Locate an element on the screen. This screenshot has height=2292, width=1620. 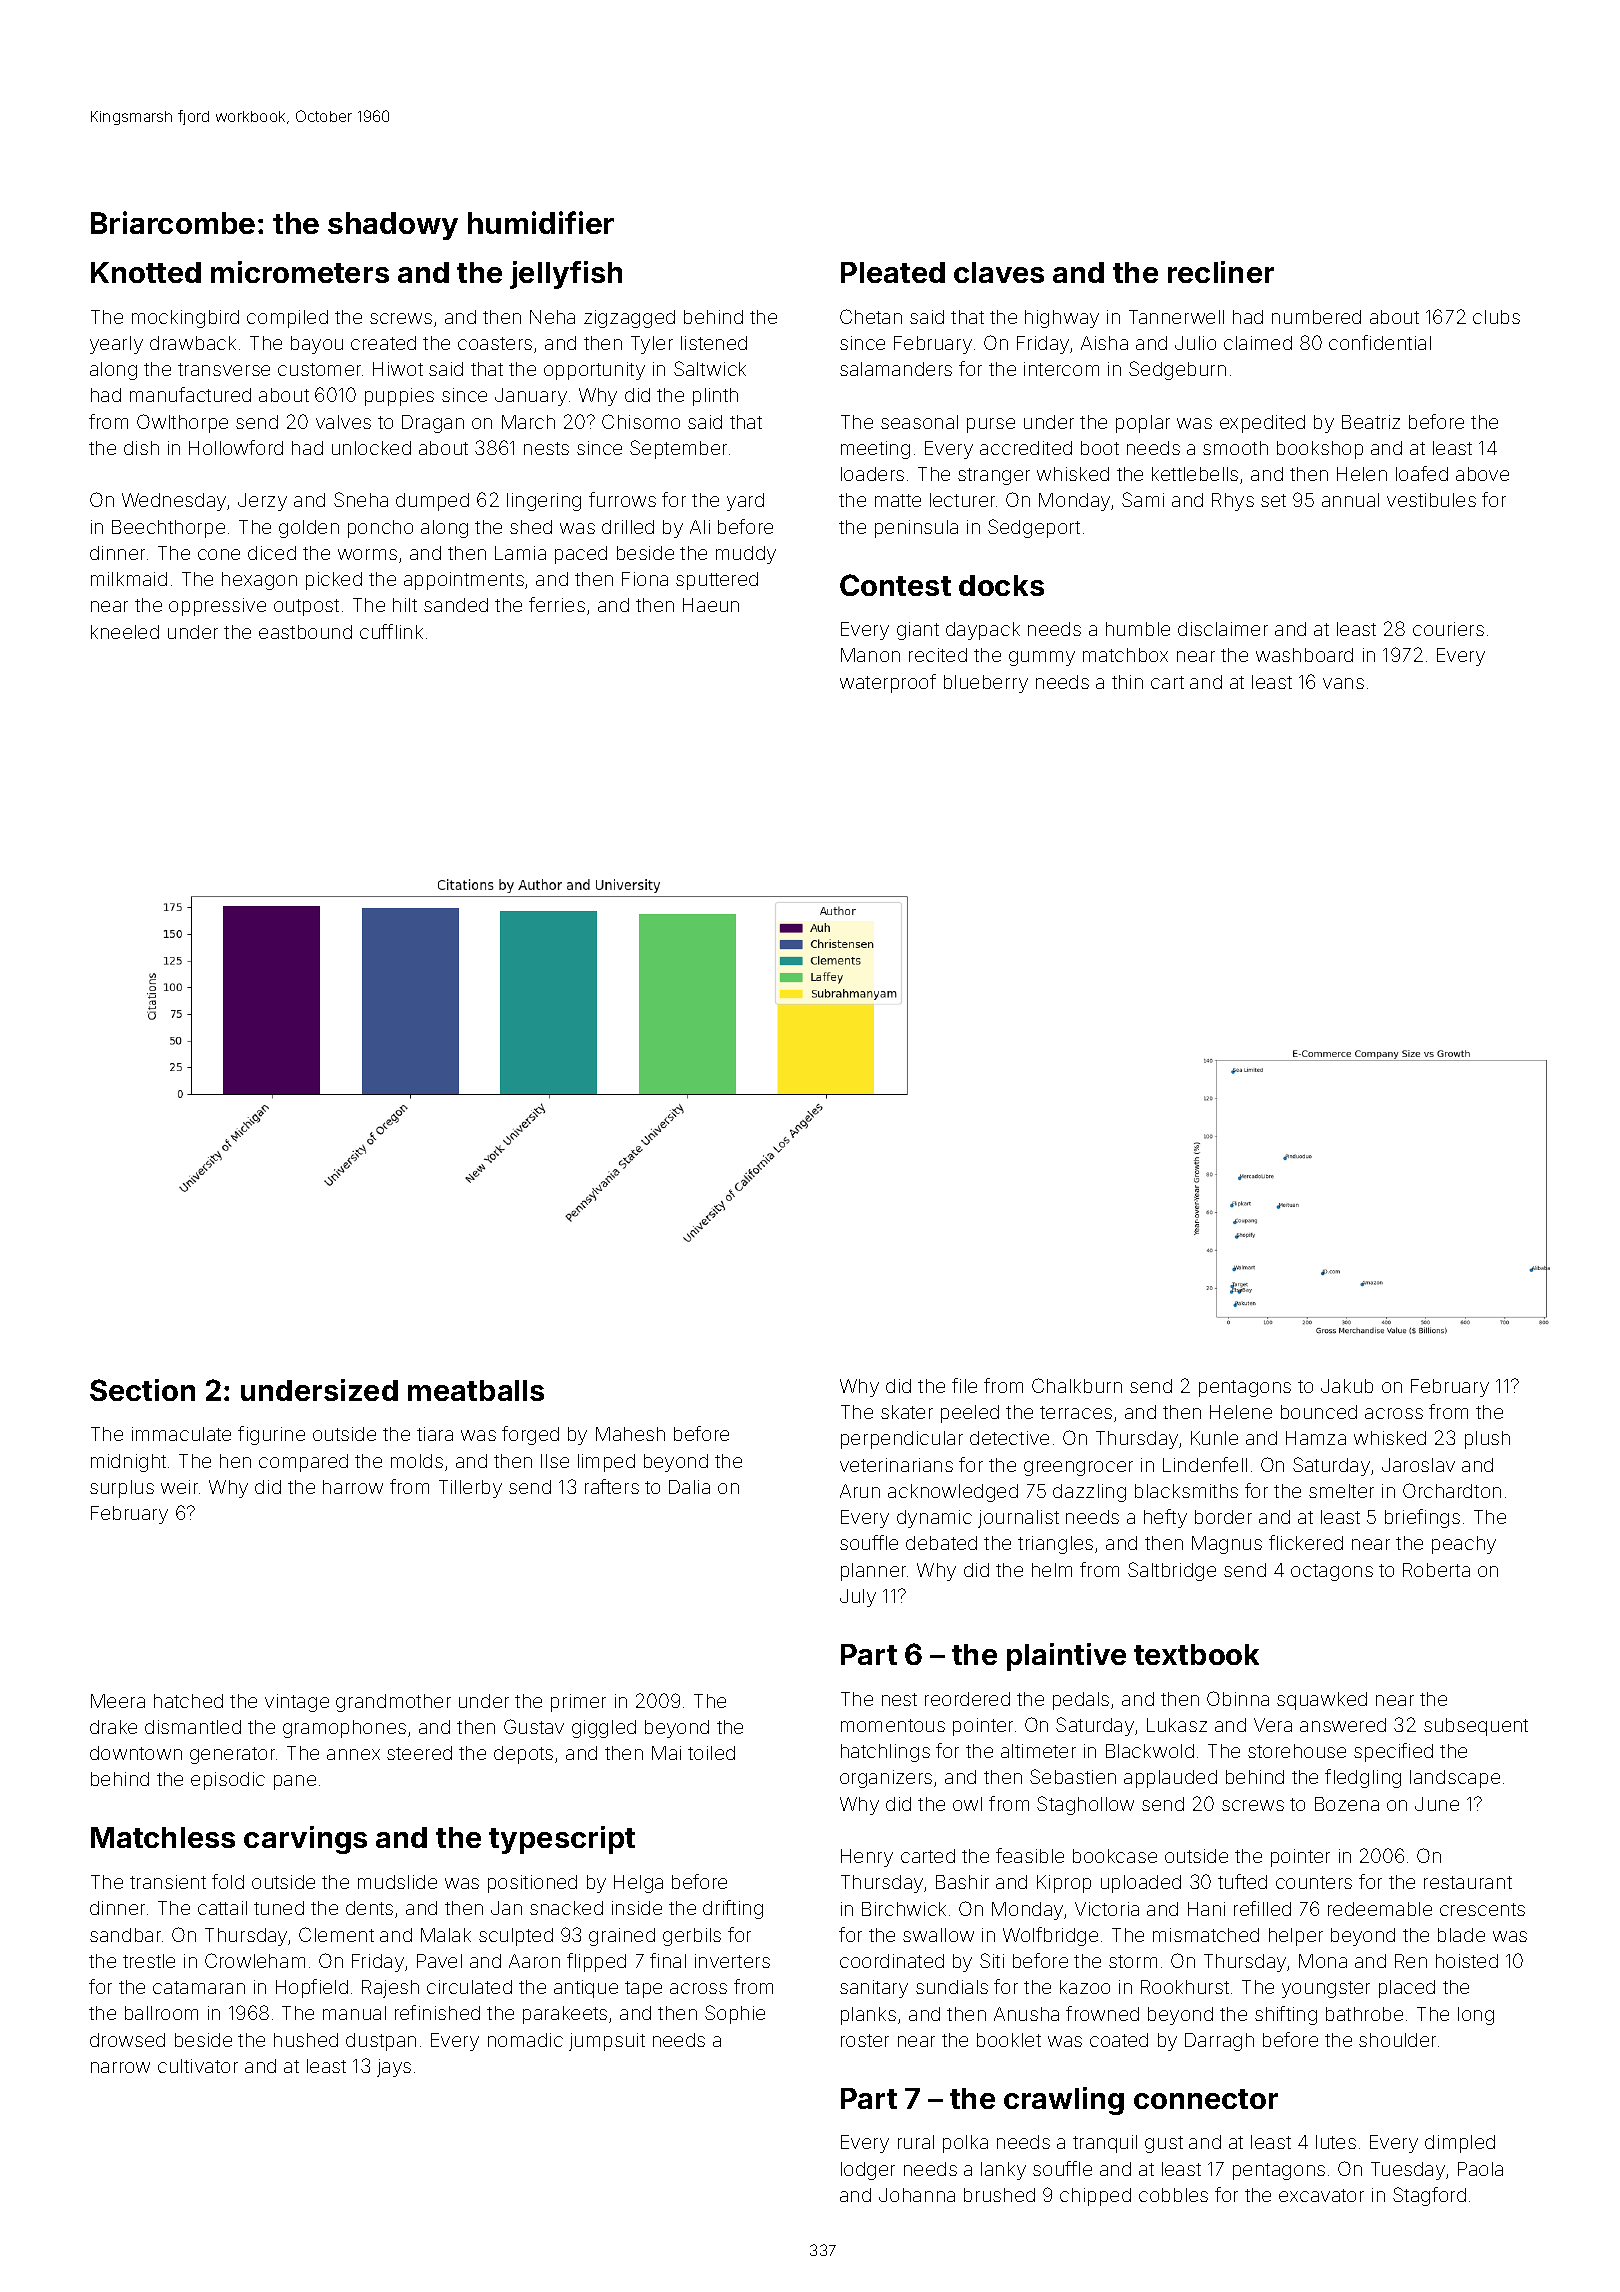
Roberta is located at coordinates (1436, 1570).
